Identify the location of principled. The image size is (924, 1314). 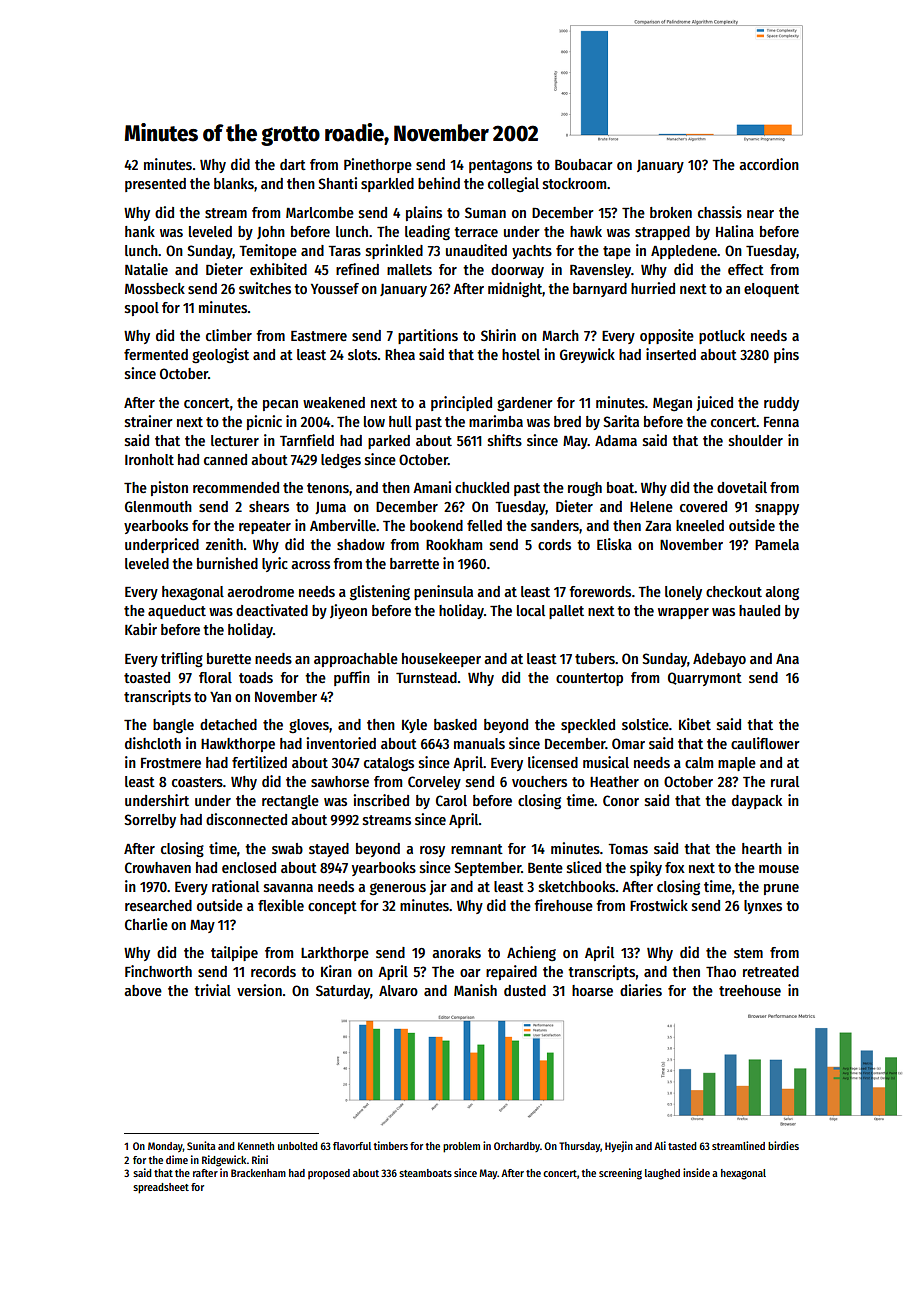
(461, 403).
